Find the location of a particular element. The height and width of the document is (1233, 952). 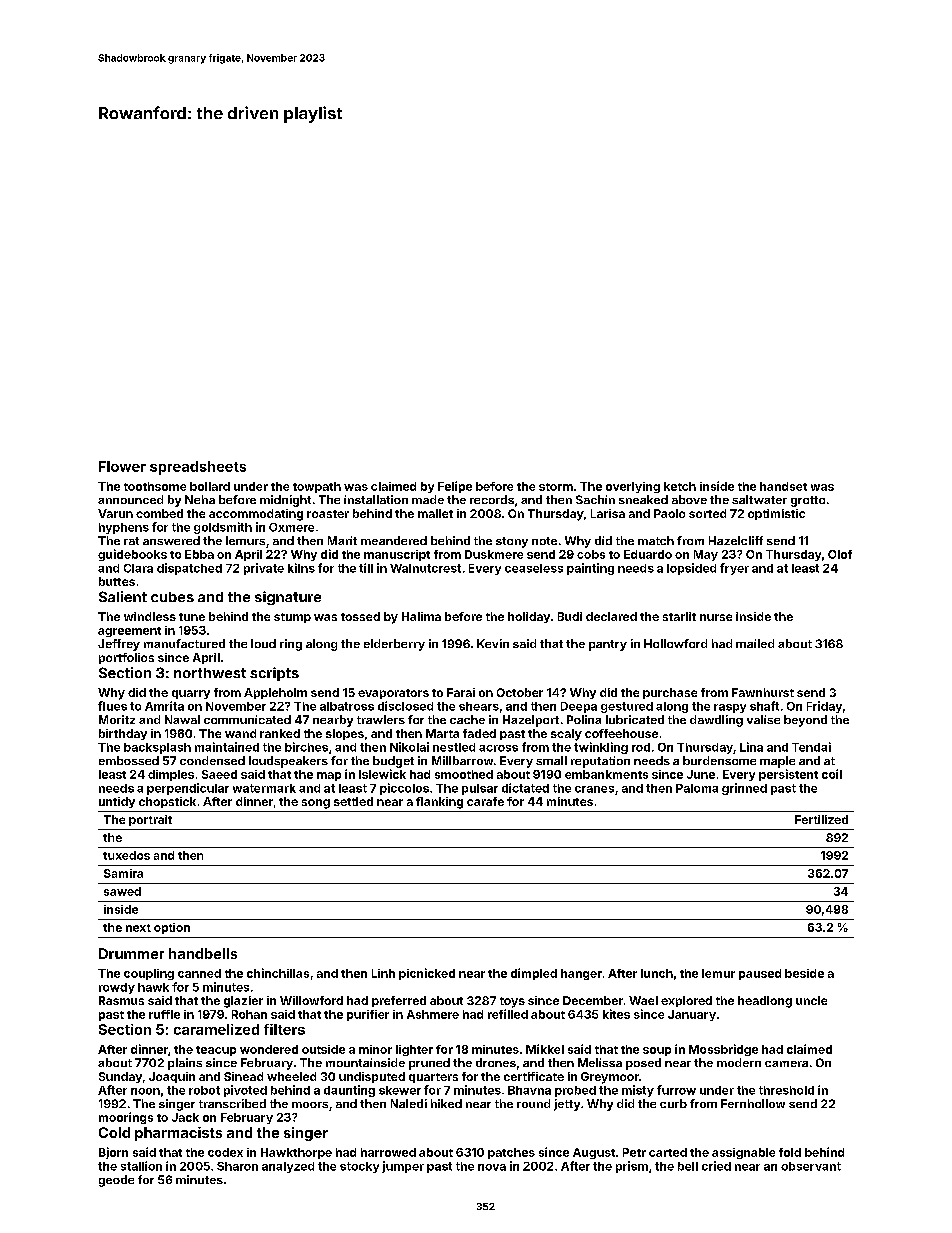

wheeled is located at coordinates (291, 1076).
